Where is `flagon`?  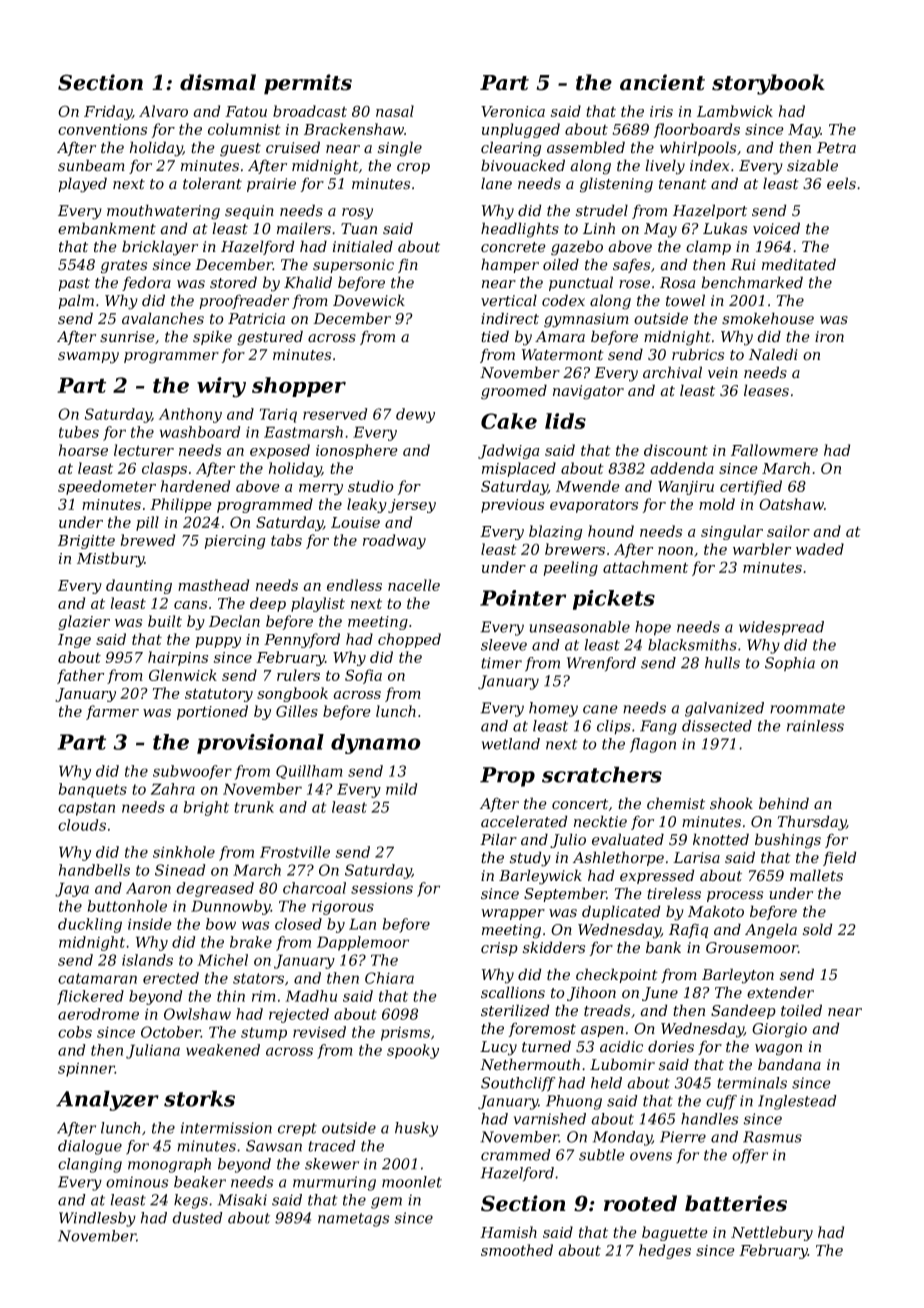
flagon is located at coordinates (653, 745).
